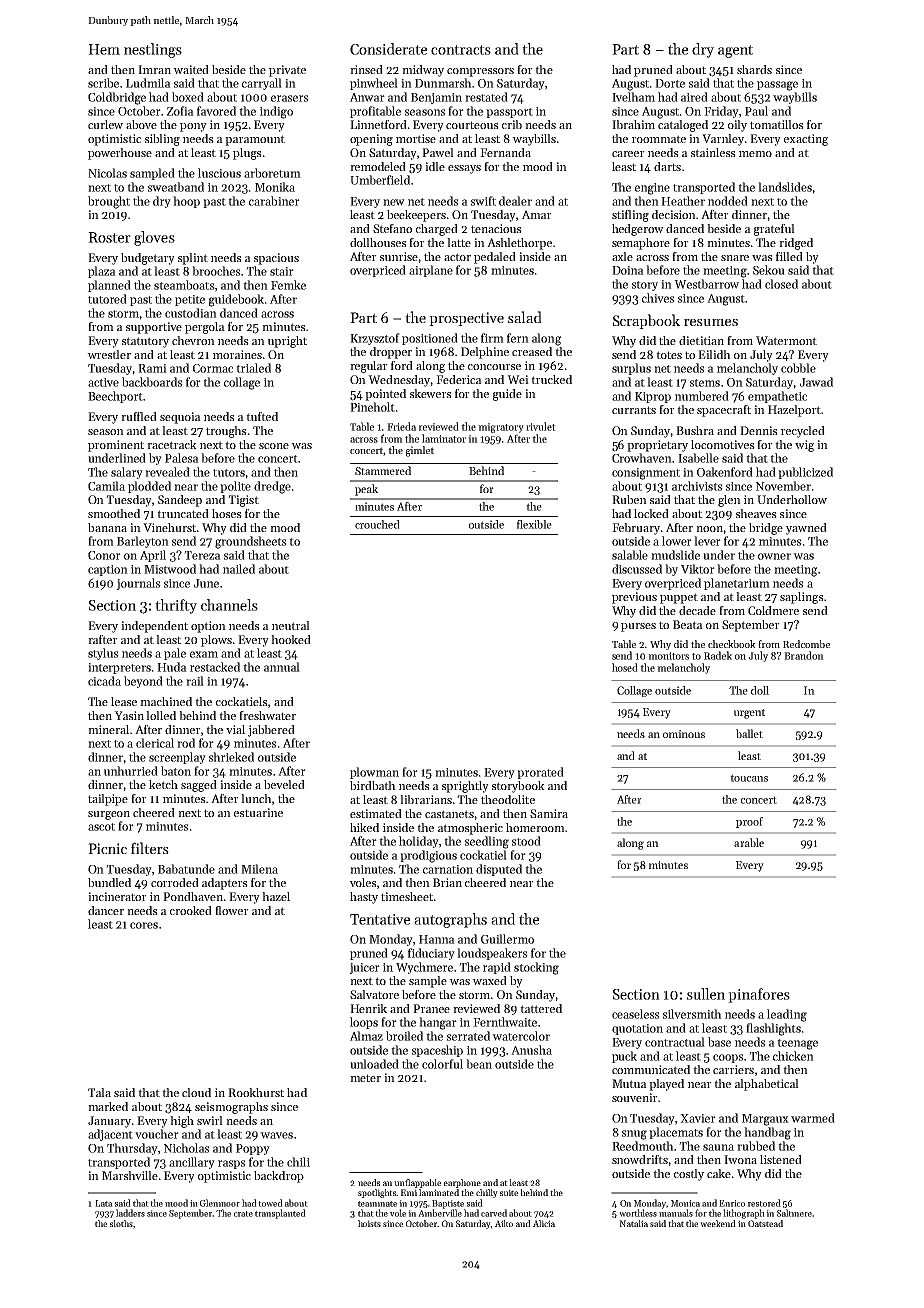 The height and width of the screenshot is (1308, 924). I want to click on cloud, so click(196, 1092).
